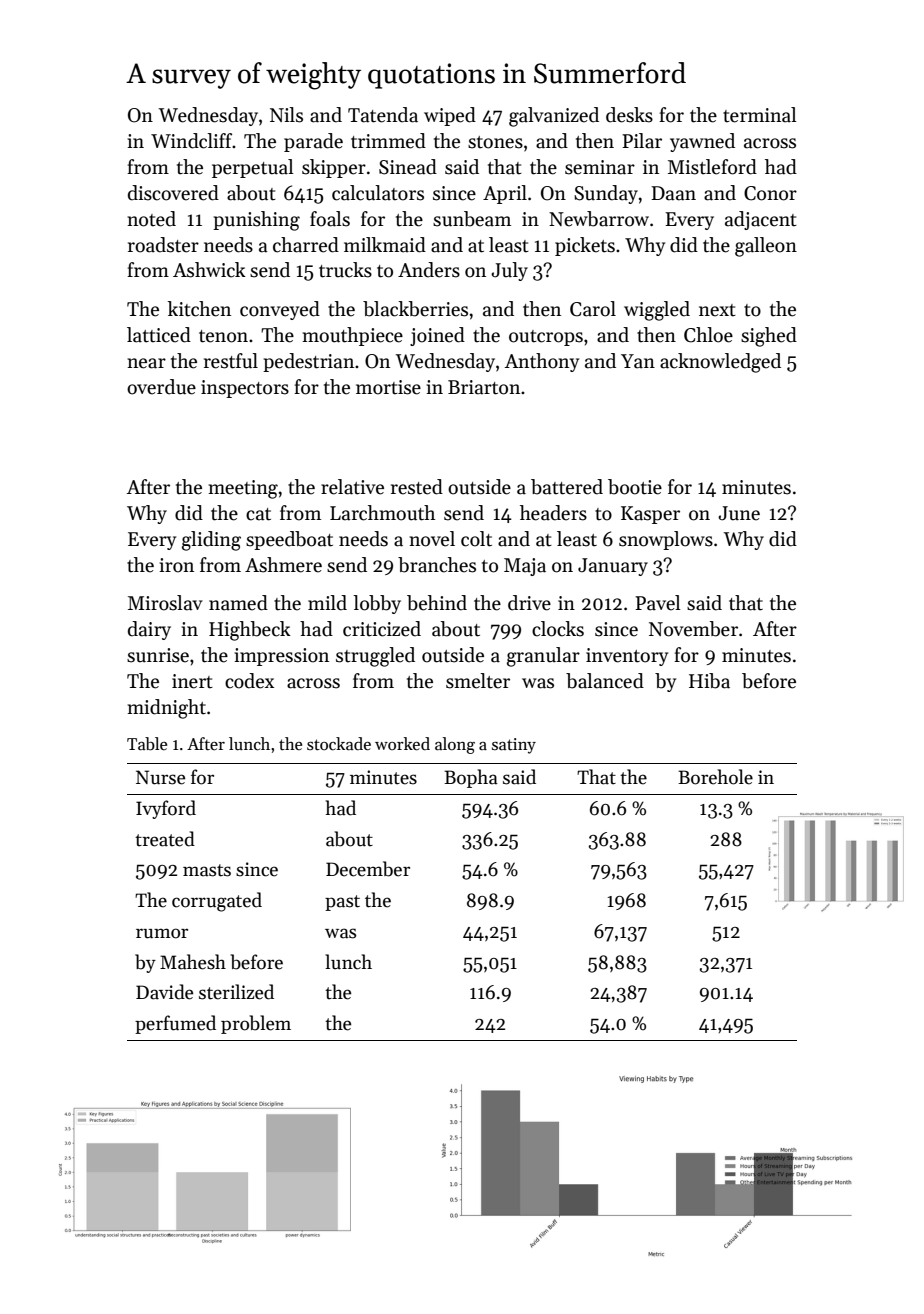  I want to click on Conor, so click(770, 193).
